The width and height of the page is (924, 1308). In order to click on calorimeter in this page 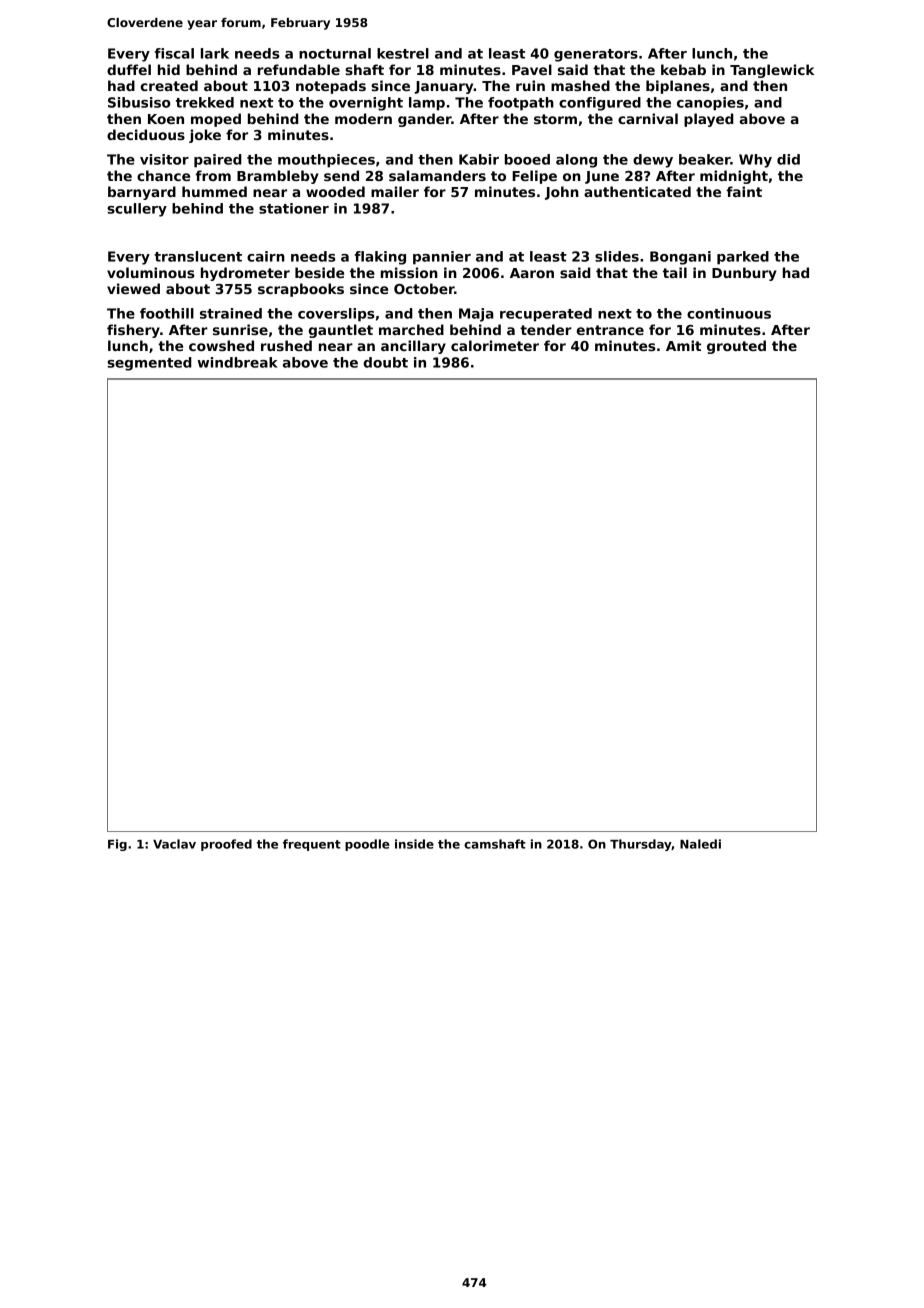, I will do `click(495, 345)`.
